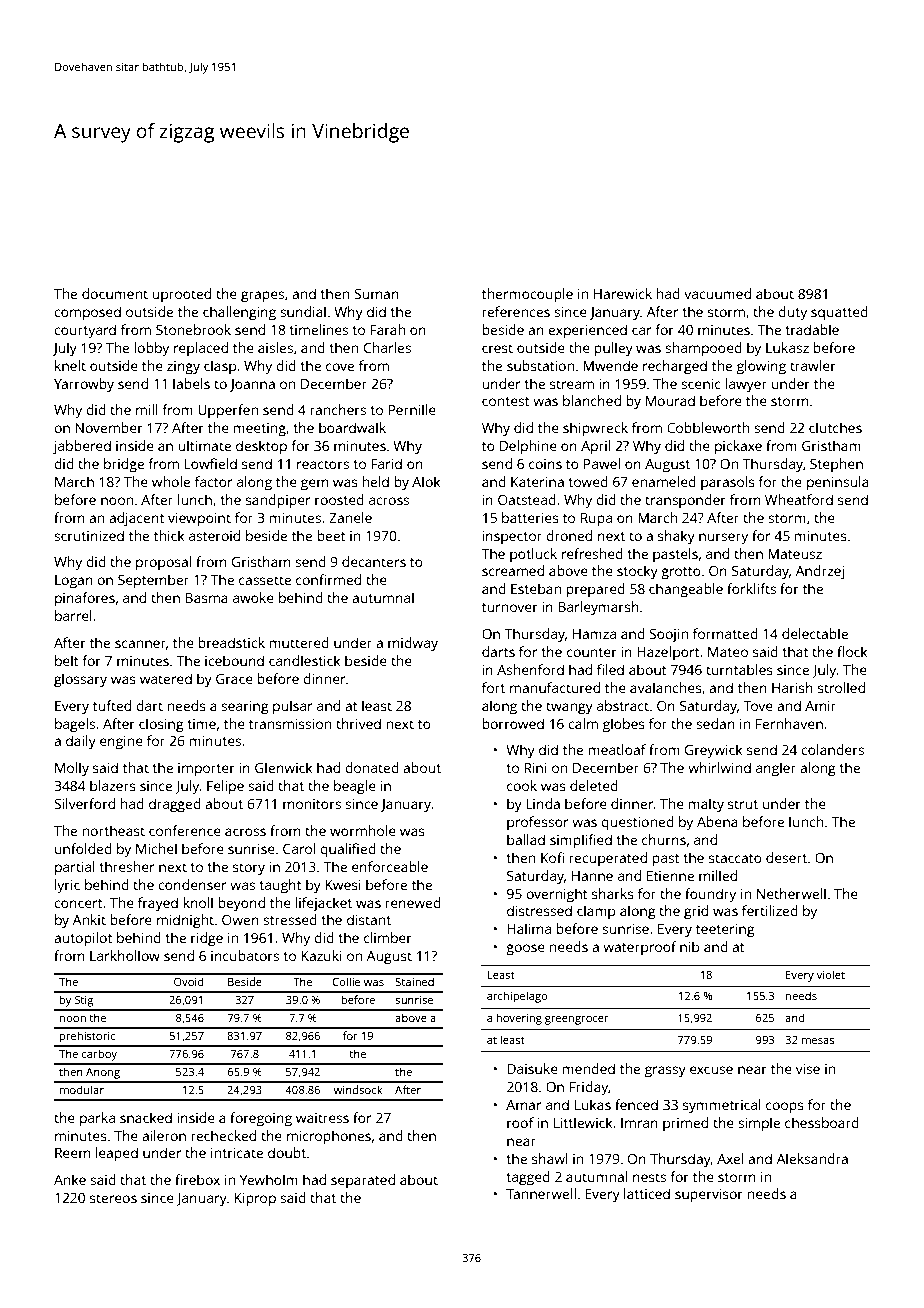 This screenshot has height=1308, width=924. Describe the element at coordinates (376, 294) in the screenshot. I see `Suman` at that location.
